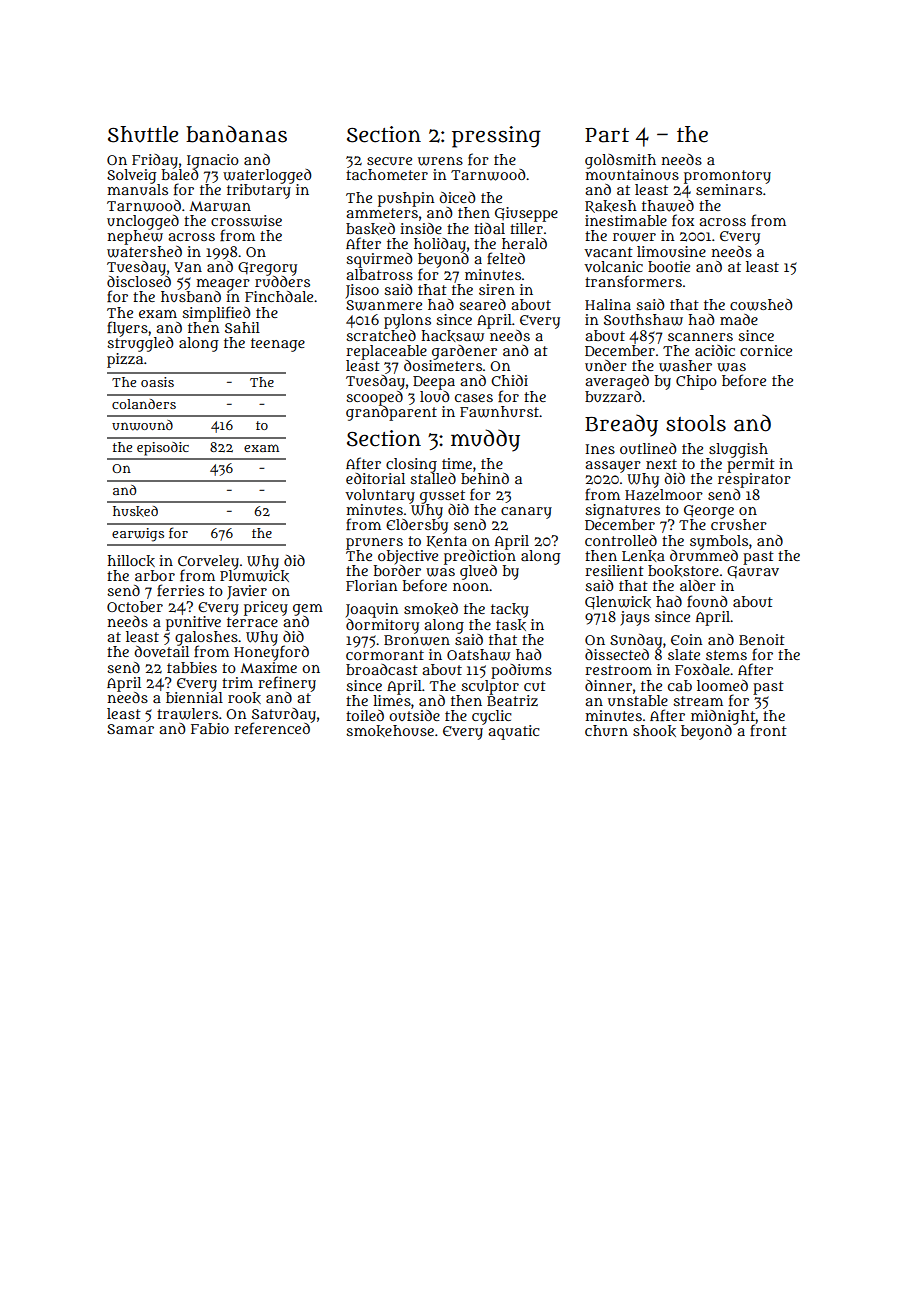 Image resolution: width=908 pixels, height=1316 pixels. What do you see at coordinates (490, 687) in the screenshot?
I see `sculptor` at bounding box center [490, 687].
